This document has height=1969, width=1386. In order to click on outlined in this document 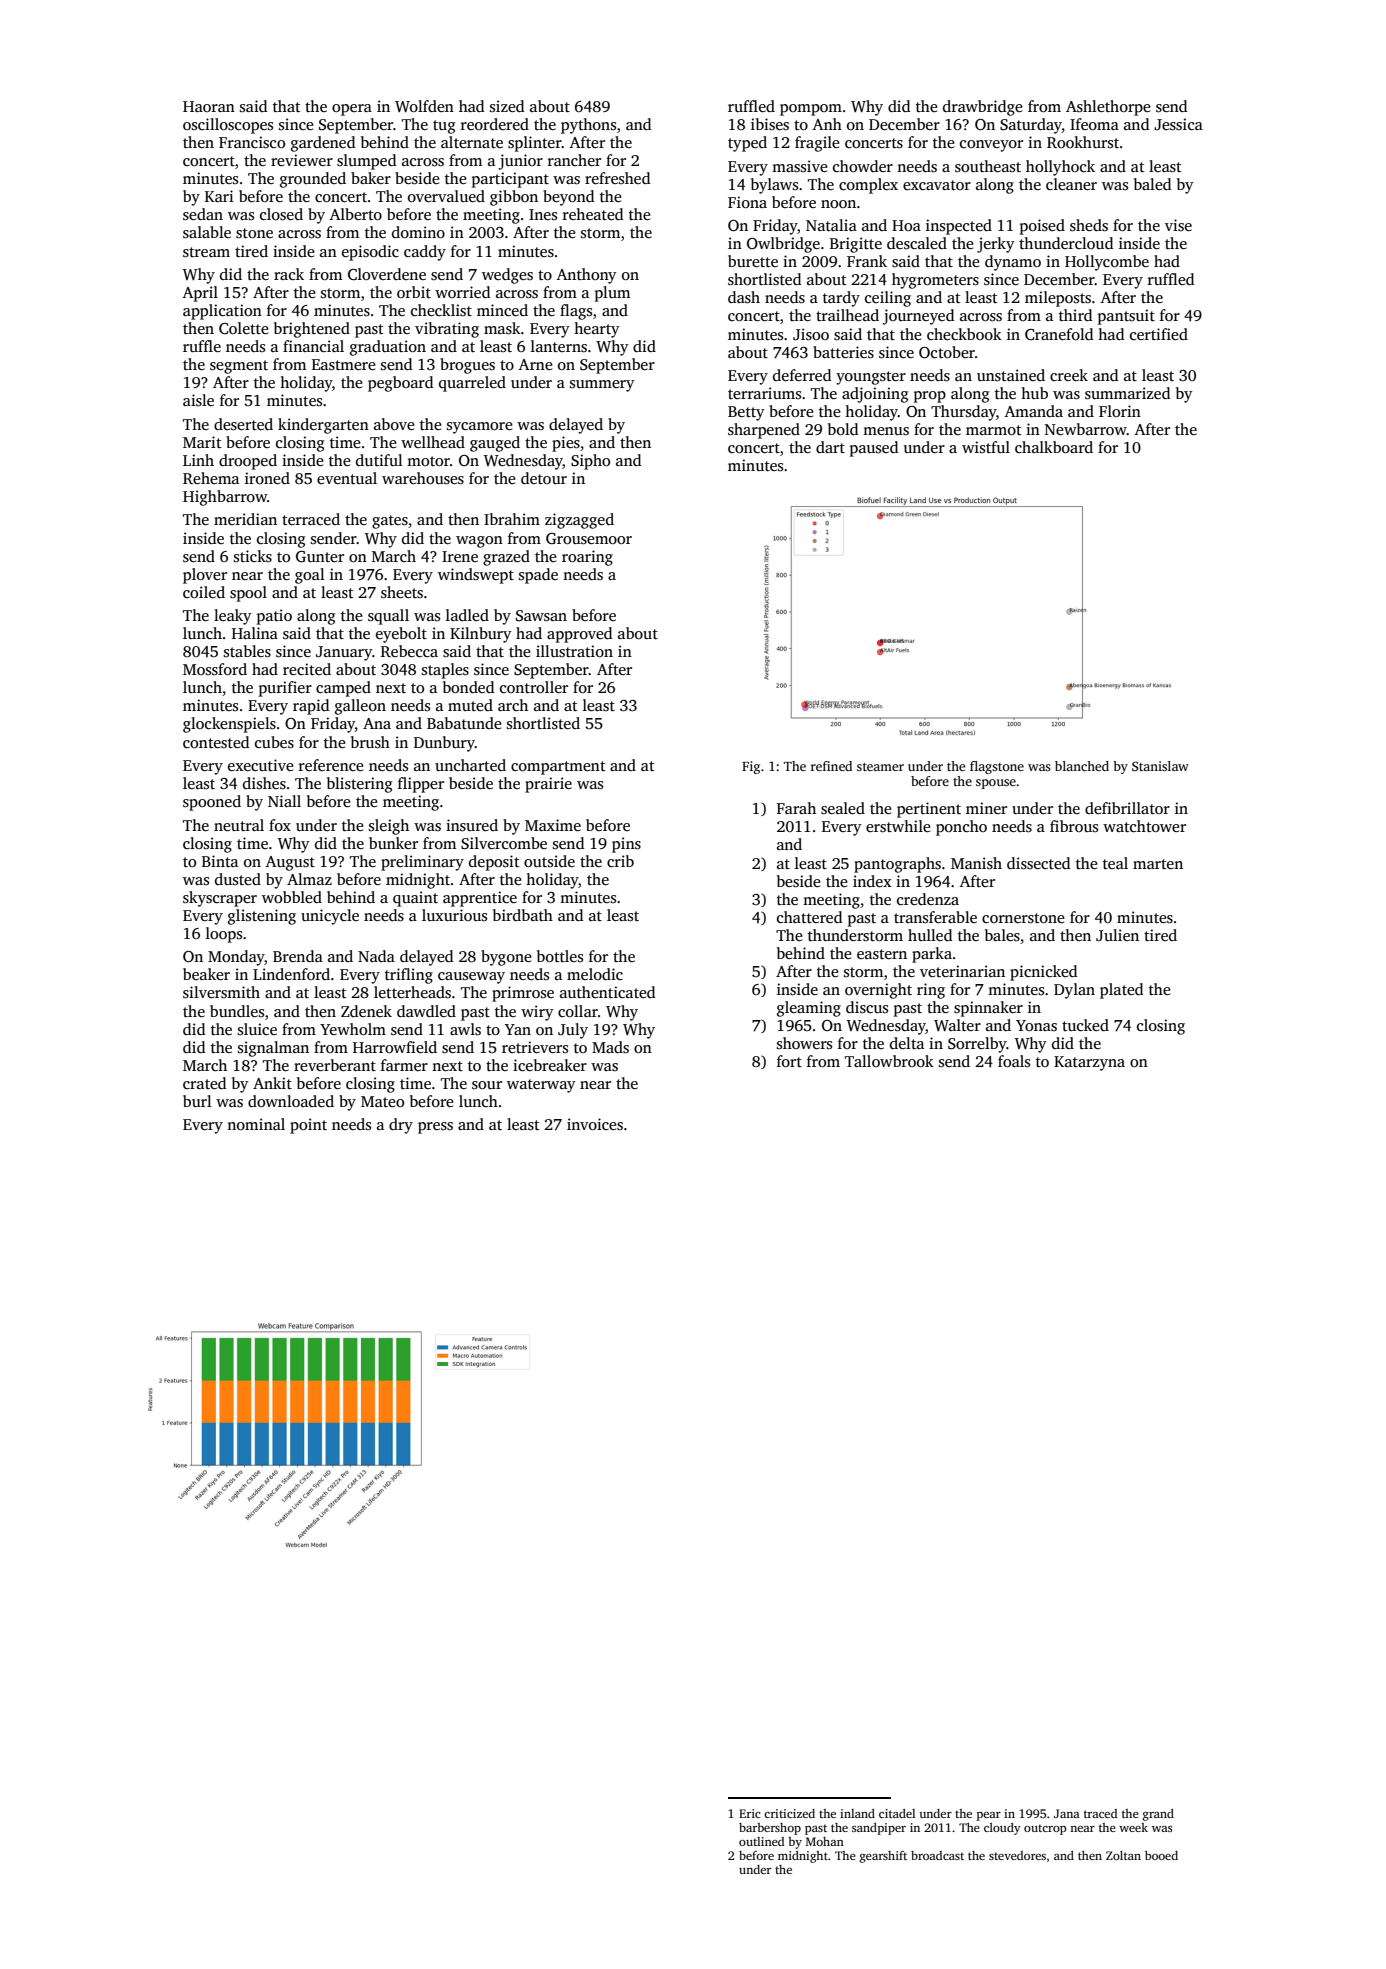, I will do `click(762, 1841)`.
